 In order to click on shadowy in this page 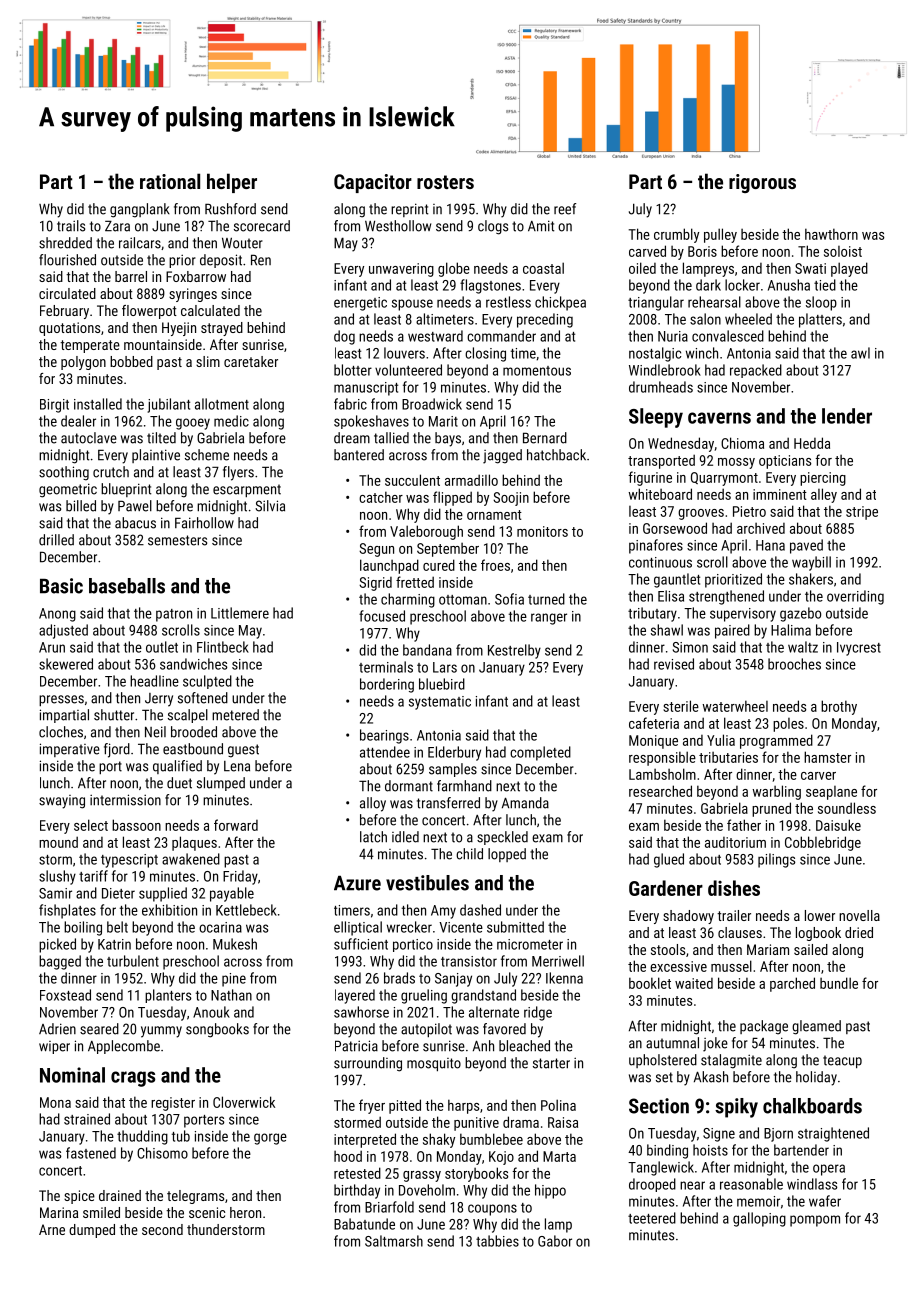, I will do `click(688, 917)`.
